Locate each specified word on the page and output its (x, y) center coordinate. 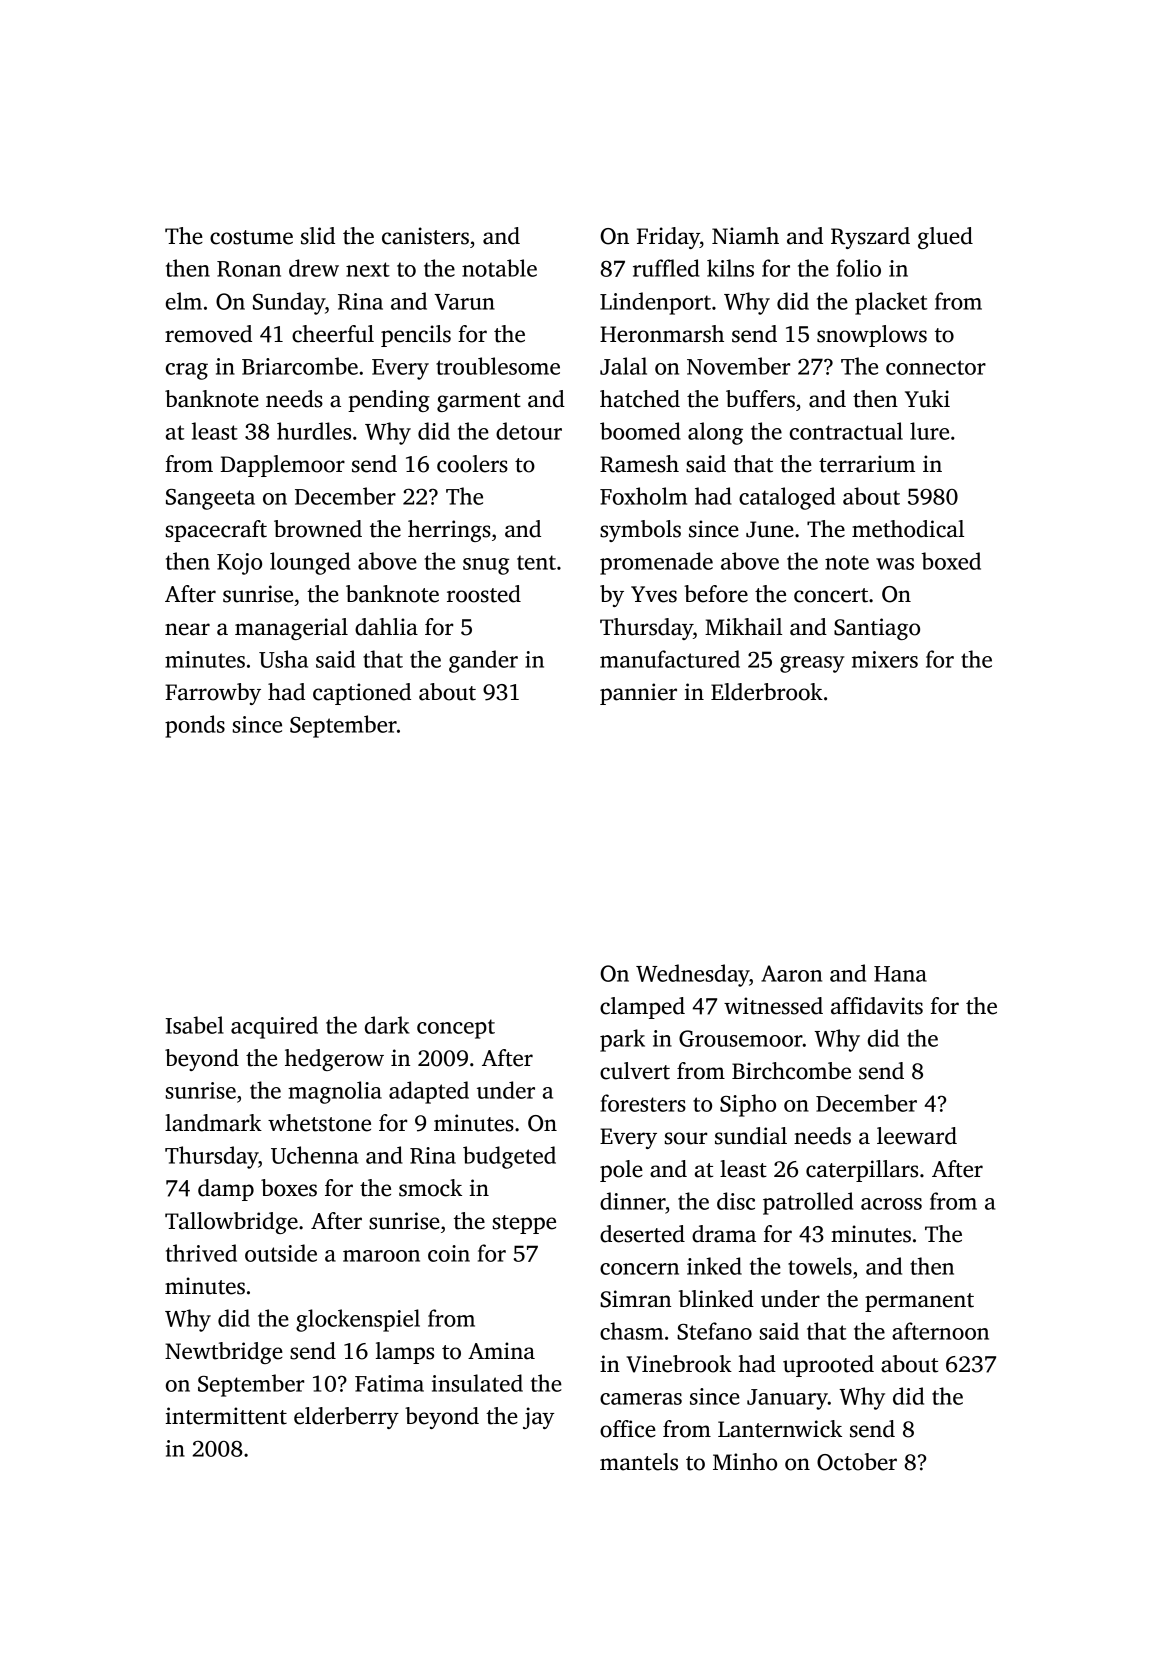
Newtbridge (224, 1353)
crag (187, 371)
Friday (668, 238)
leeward (917, 1136)
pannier (638, 694)
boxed (951, 561)
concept (456, 1029)
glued (945, 238)
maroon (381, 1256)
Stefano (714, 1331)
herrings (449, 531)
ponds (195, 726)
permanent (919, 1302)
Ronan (249, 269)
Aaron (791, 973)
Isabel (195, 1025)
